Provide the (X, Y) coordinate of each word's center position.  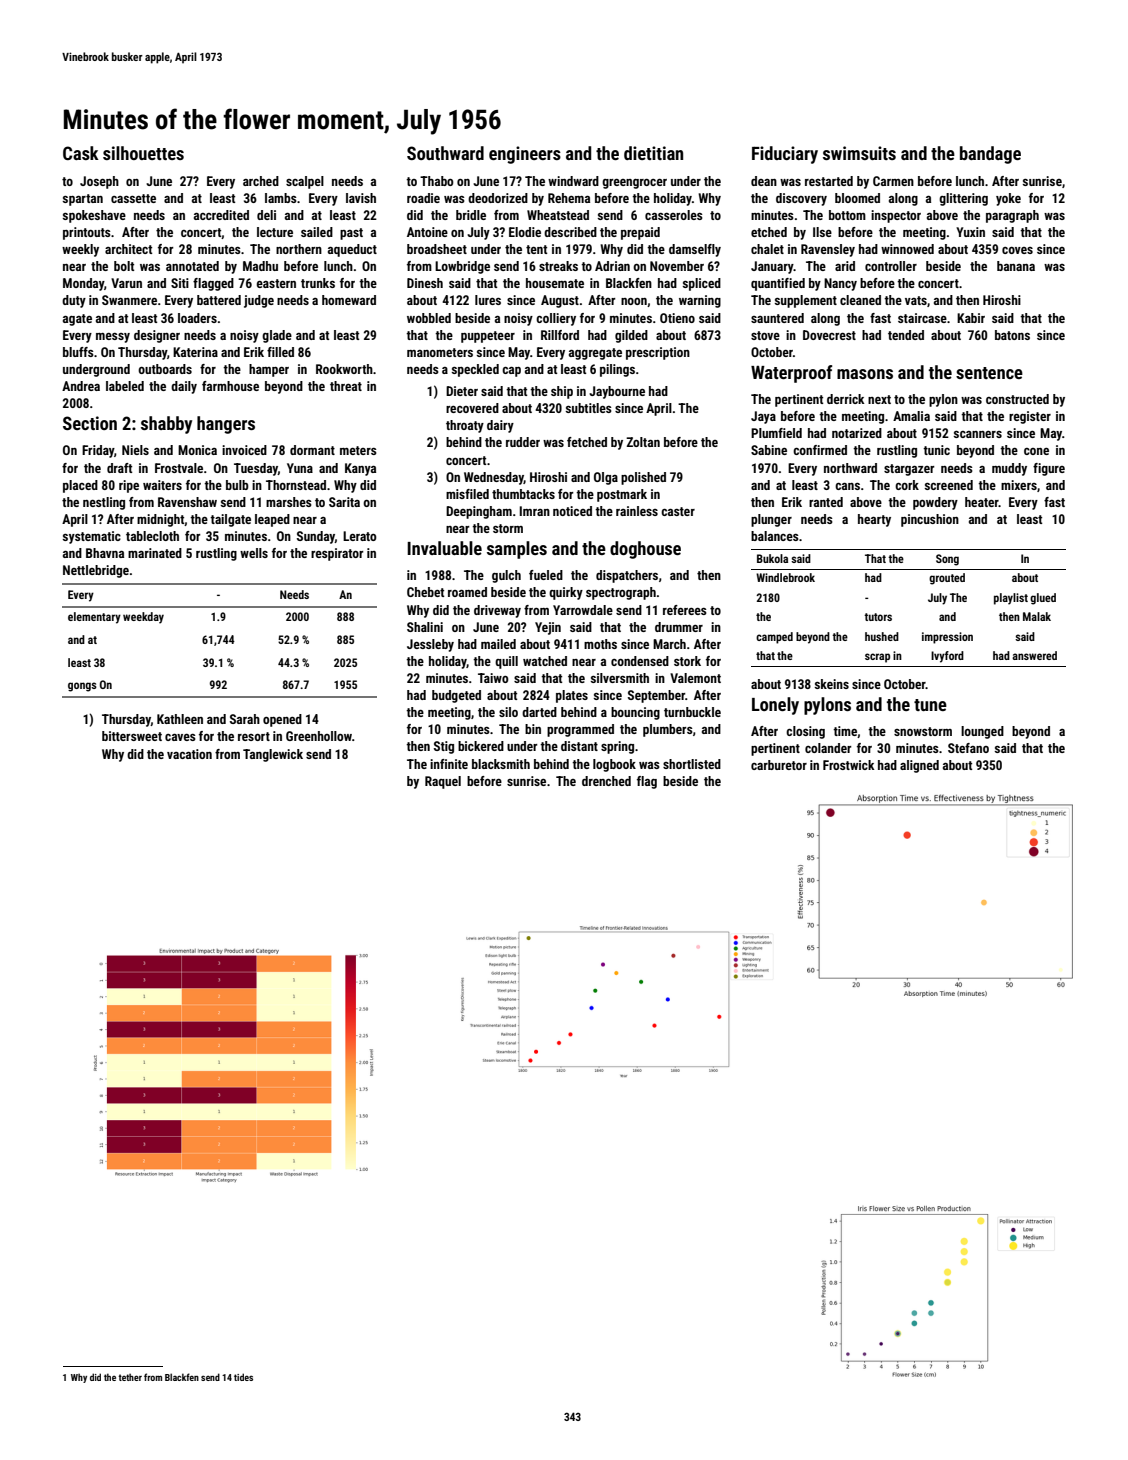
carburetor (779, 765)
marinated (155, 553)
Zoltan (643, 442)
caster (678, 511)
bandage (990, 155)
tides (243, 1377)
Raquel (443, 782)
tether (130, 1377)
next (879, 399)
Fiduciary (785, 155)
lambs (281, 198)
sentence (989, 373)
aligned (919, 766)
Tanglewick (273, 755)
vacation (189, 754)
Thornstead (296, 485)
